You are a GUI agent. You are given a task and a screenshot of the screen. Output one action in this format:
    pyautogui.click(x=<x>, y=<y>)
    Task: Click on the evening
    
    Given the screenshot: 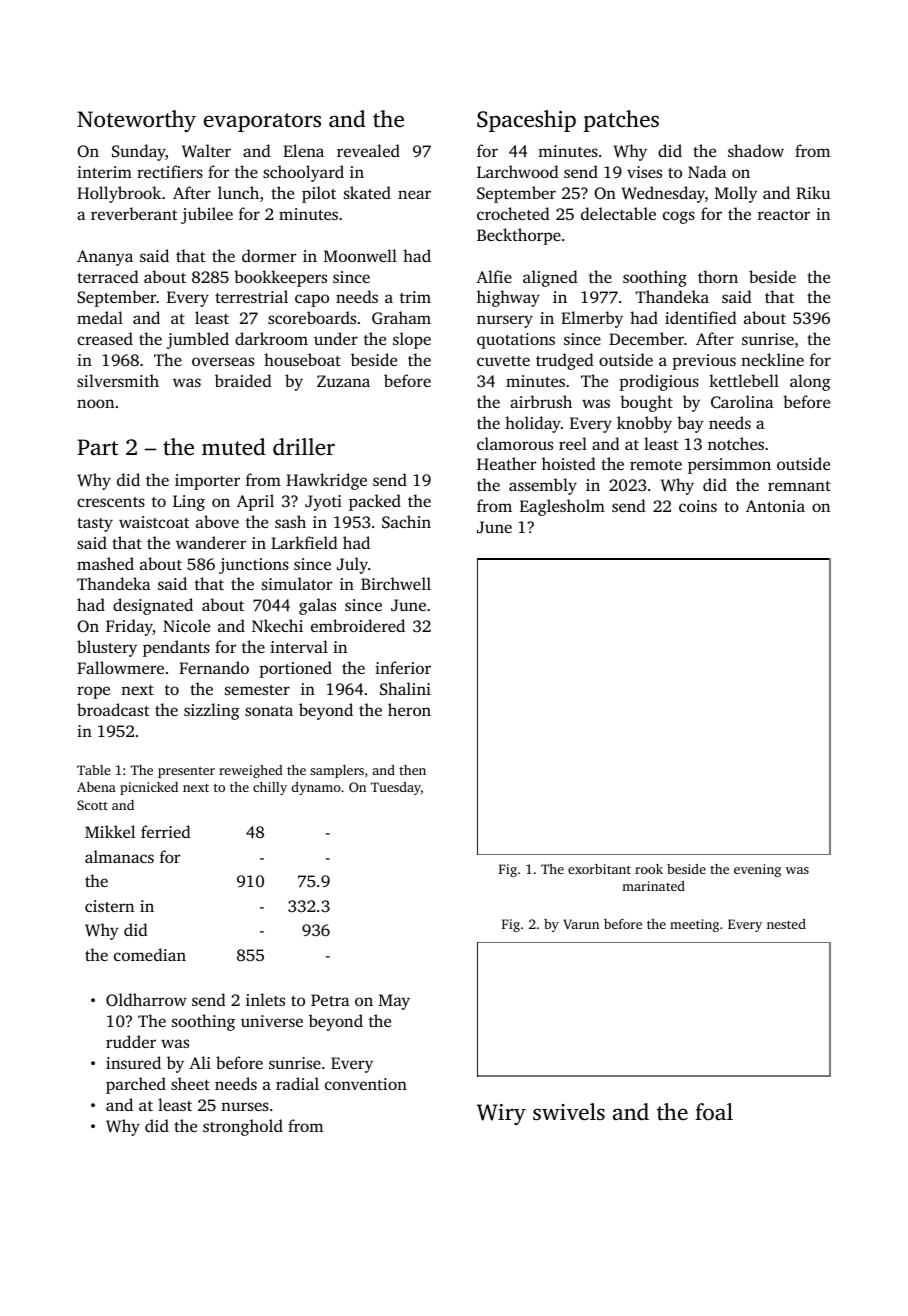 What is the action you would take?
    pyautogui.click(x=757, y=870)
